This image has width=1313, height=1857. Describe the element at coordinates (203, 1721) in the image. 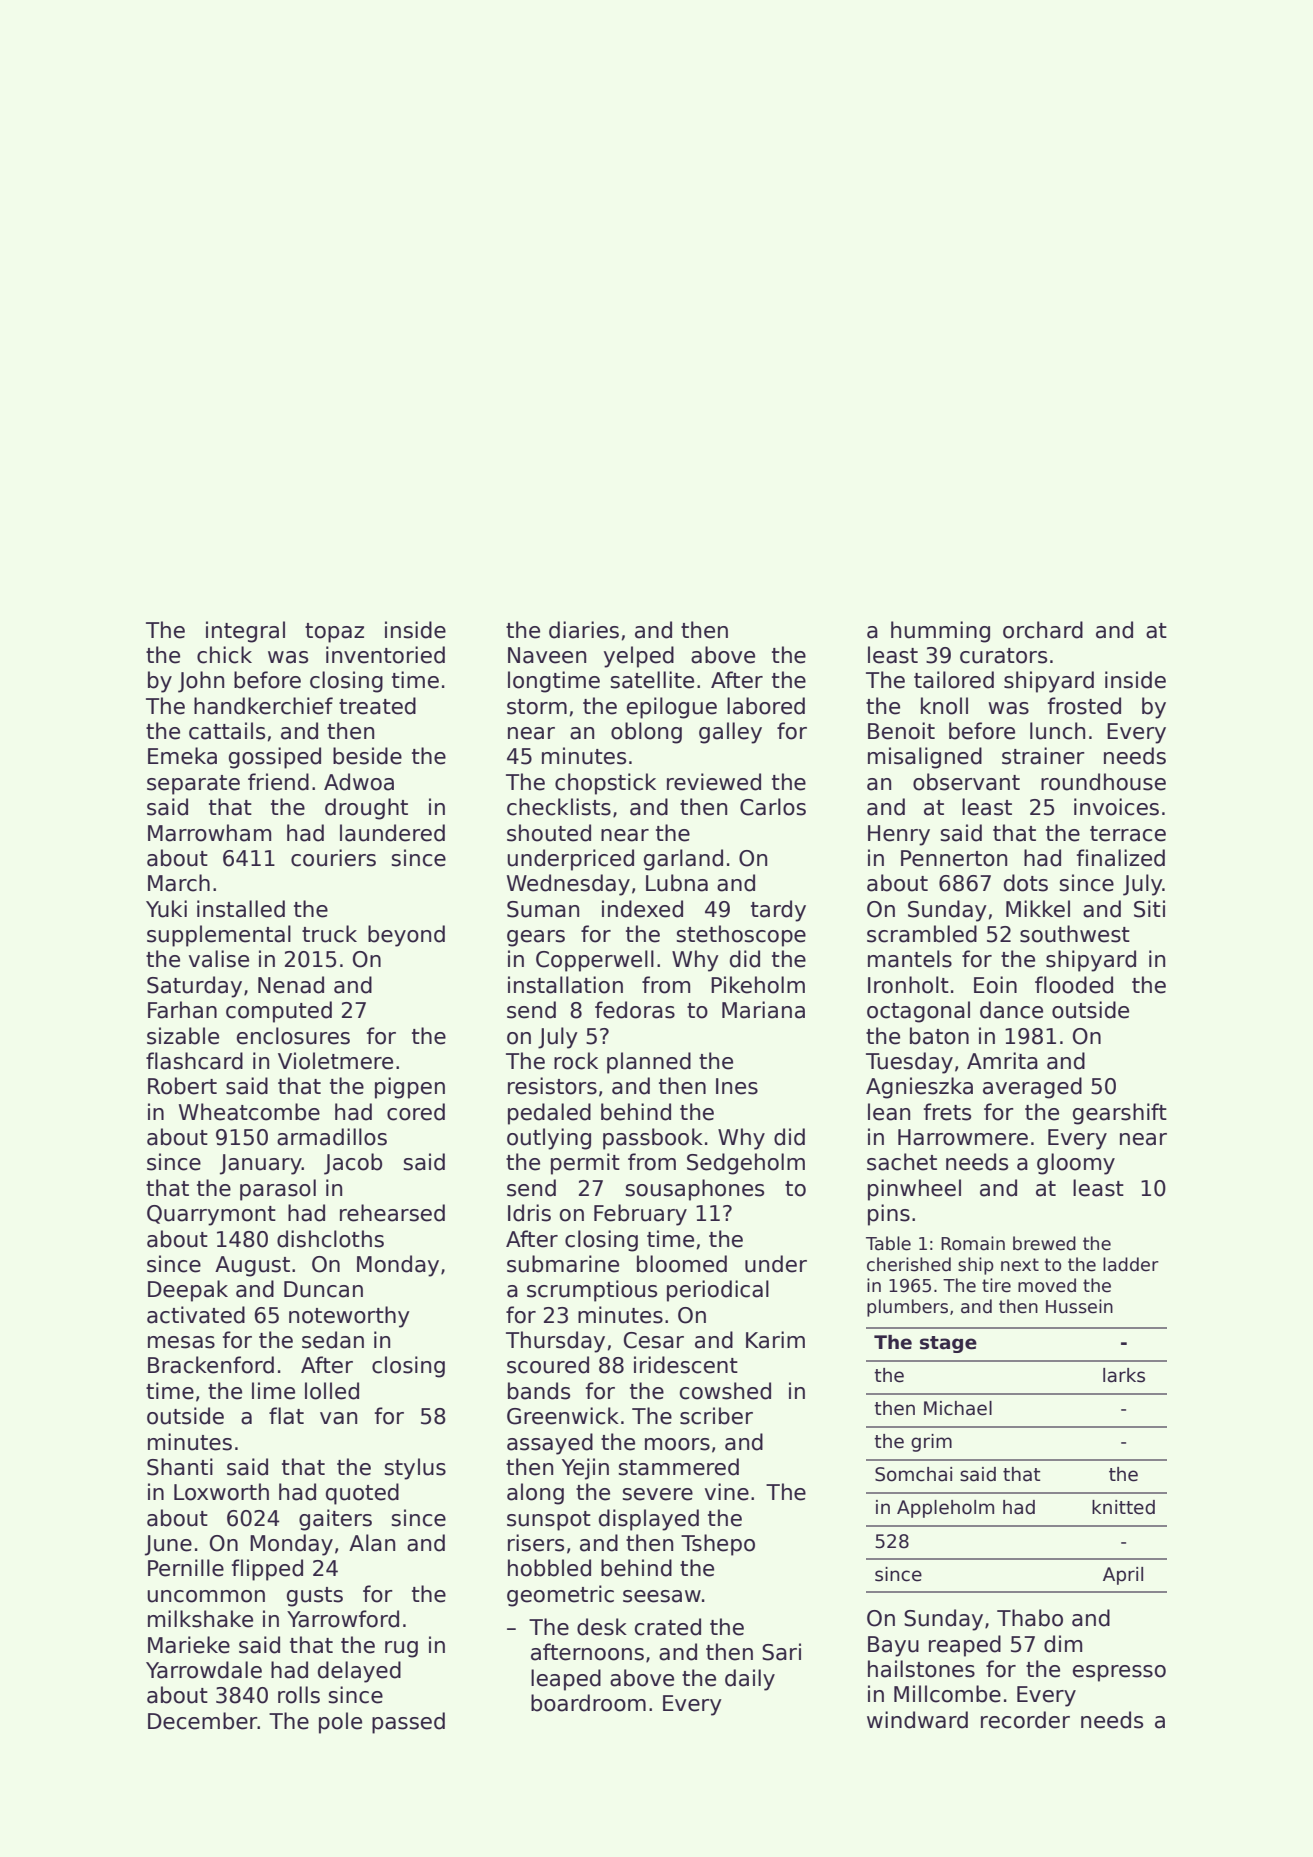

I see `December` at that location.
